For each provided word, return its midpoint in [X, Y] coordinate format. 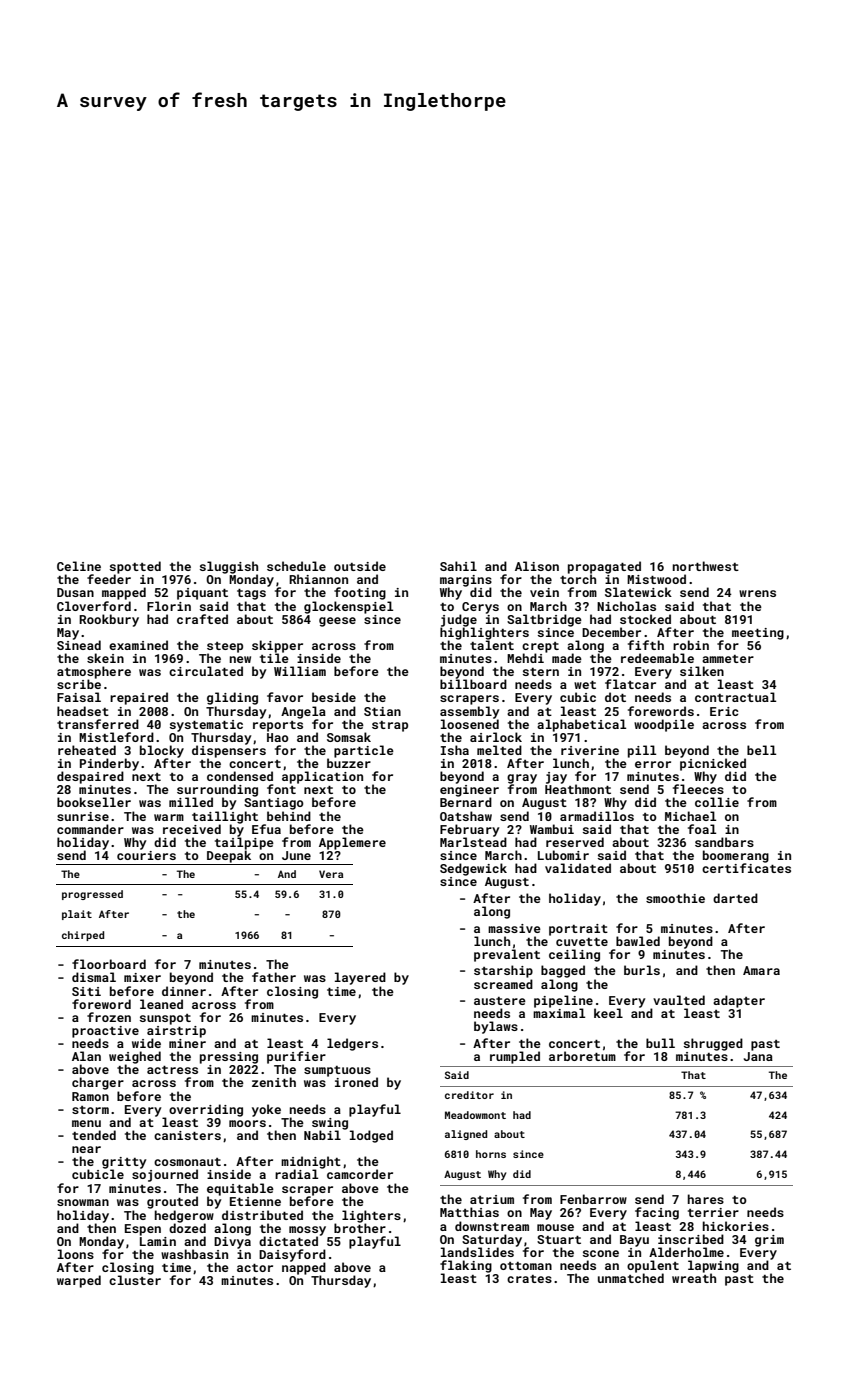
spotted [135, 567]
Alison [537, 566]
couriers [146, 855]
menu [86, 1123]
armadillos [597, 816]
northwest [706, 566]
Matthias [469, 1212]
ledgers [352, 1044]
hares [706, 1199]
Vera [331, 874]
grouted [172, 1202]
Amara [761, 970]
